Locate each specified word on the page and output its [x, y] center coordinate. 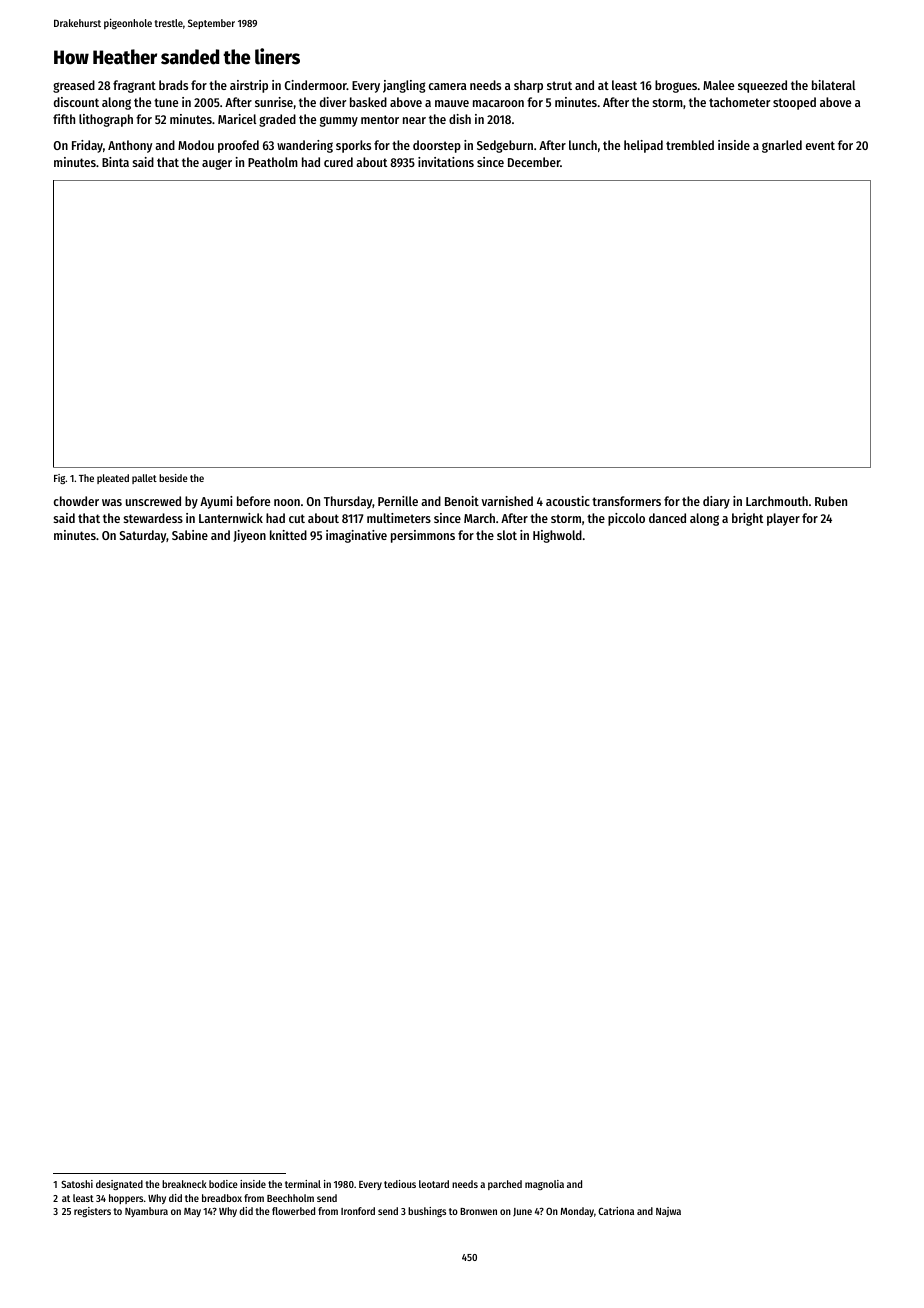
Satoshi [77, 1184]
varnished [507, 501]
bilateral [833, 85]
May [192, 1212]
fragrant [134, 86]
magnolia [544, 1185]
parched [505, 1185]
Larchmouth [777, 501]
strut [559, 85]
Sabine [190, 535]
